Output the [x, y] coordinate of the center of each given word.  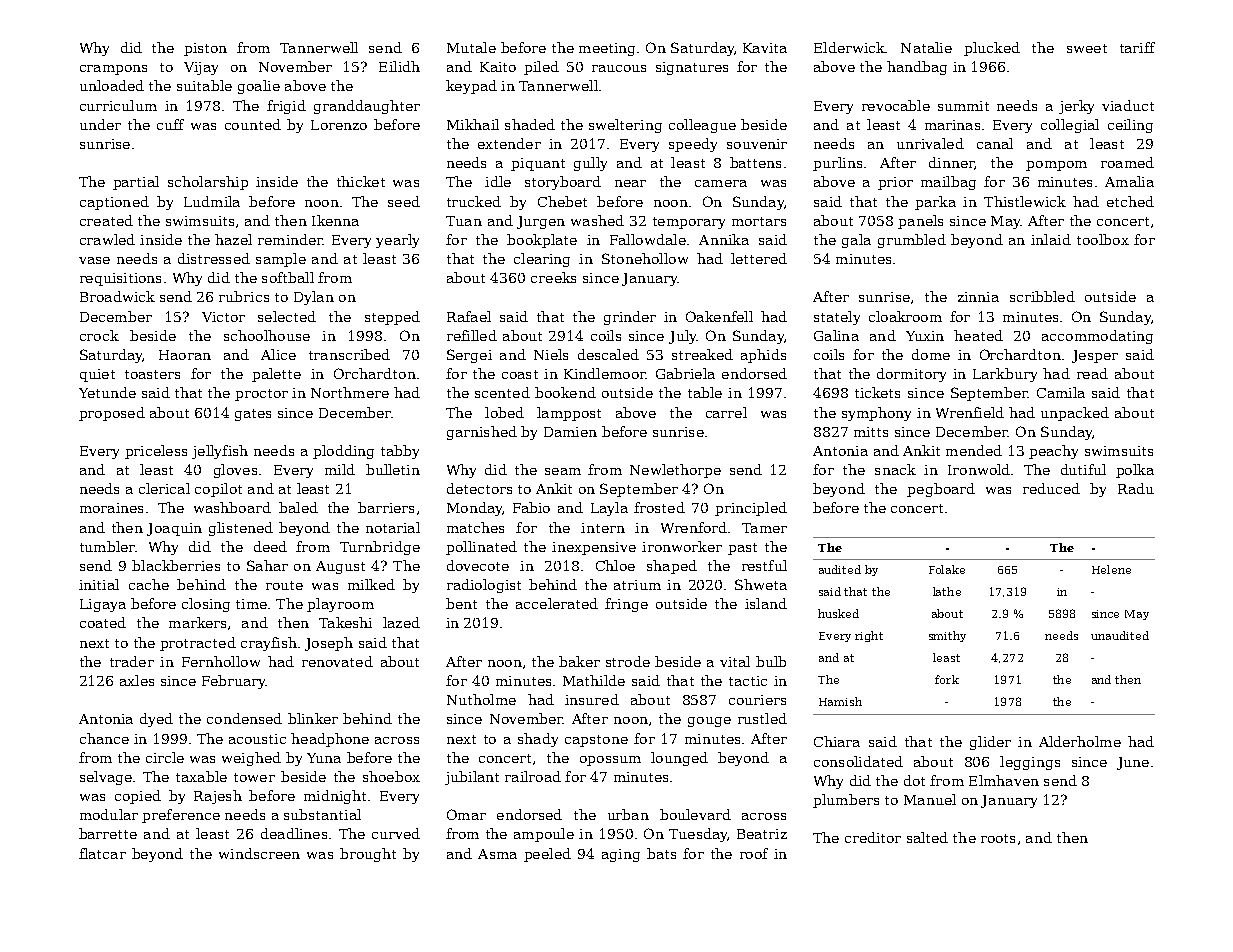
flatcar [102, 853]
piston [205, 49]
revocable [896, 105]
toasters [152, 374]
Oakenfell [719, 316]
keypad [471, 87]
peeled [547, 855]
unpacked [1075, 414]
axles [137, 680]
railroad [533, 776]
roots [998, 838]
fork [947, 679]
